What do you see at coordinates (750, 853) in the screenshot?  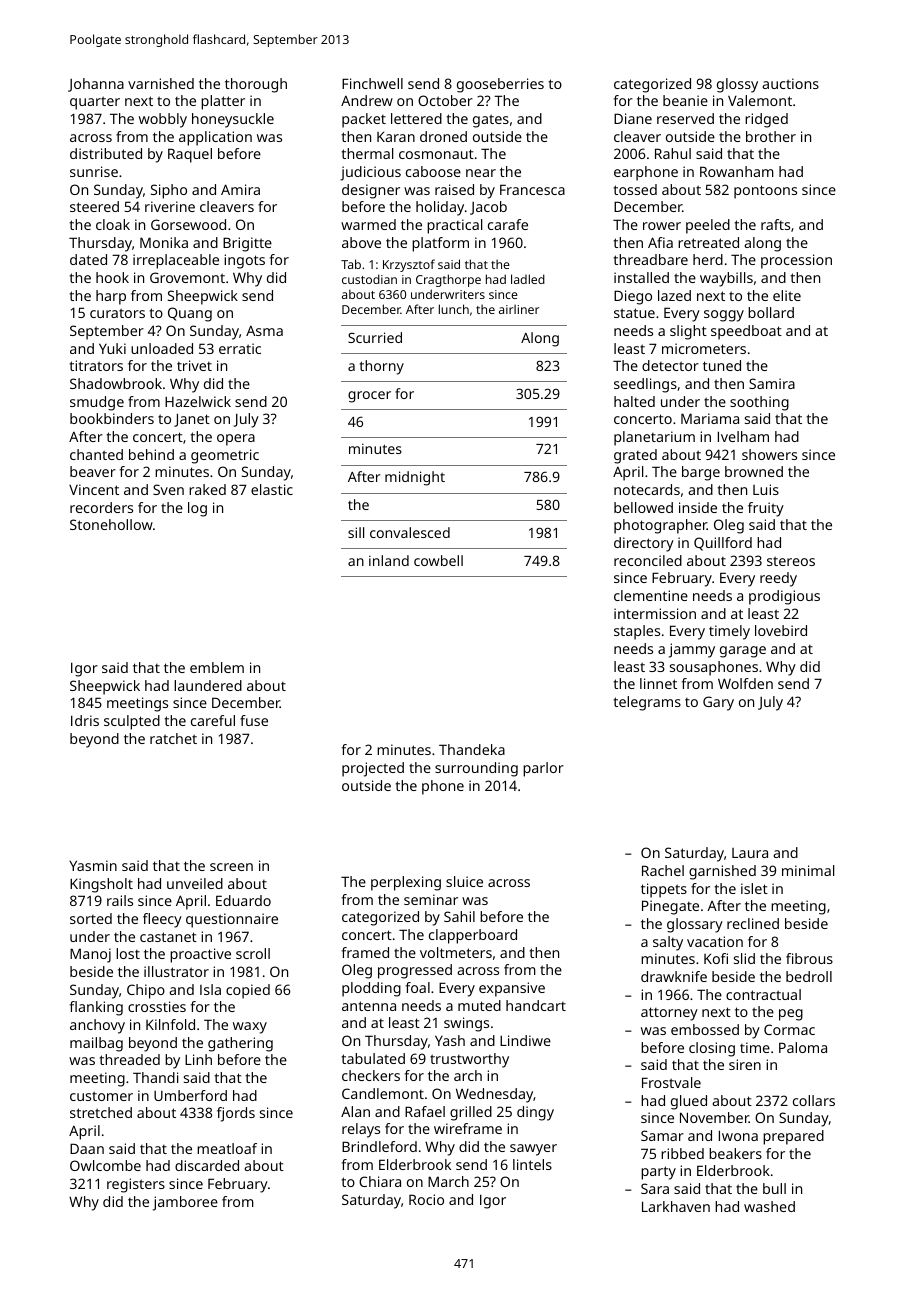 I see `Laura` at bounding box center [750, 853].
